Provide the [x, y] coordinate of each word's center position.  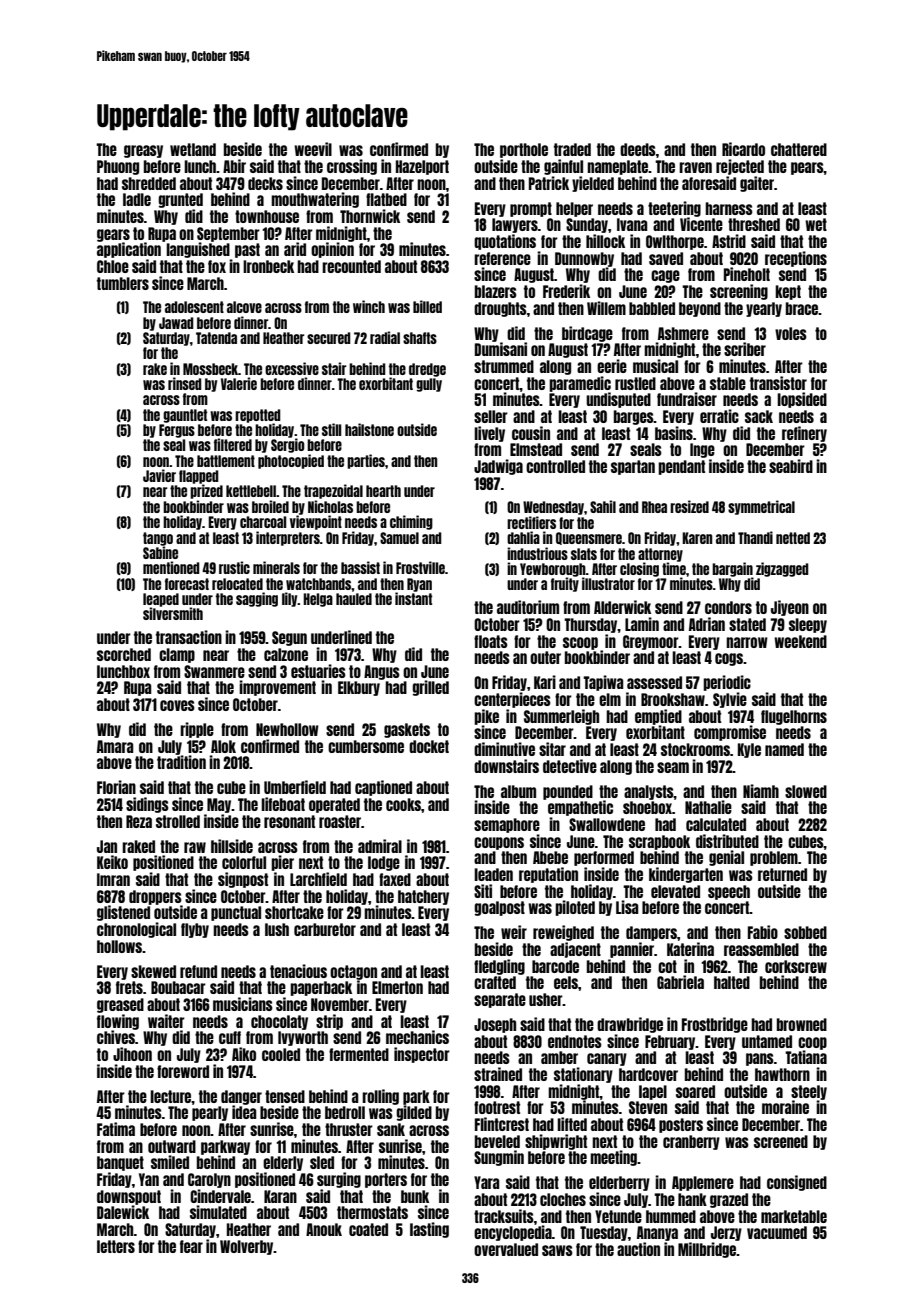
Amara [115, 746]
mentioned [171, 567]
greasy [143, 151]
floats [491, 641]
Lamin [642, 624]
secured [329, 338]
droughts [500, 309]
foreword [183, 1071]
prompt [531, 209]
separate [500, 1000]
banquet [120, 1163]
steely [809, 1092]
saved [666, 258]
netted [793, 538]
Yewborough [553, 570]
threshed [754, 224]
